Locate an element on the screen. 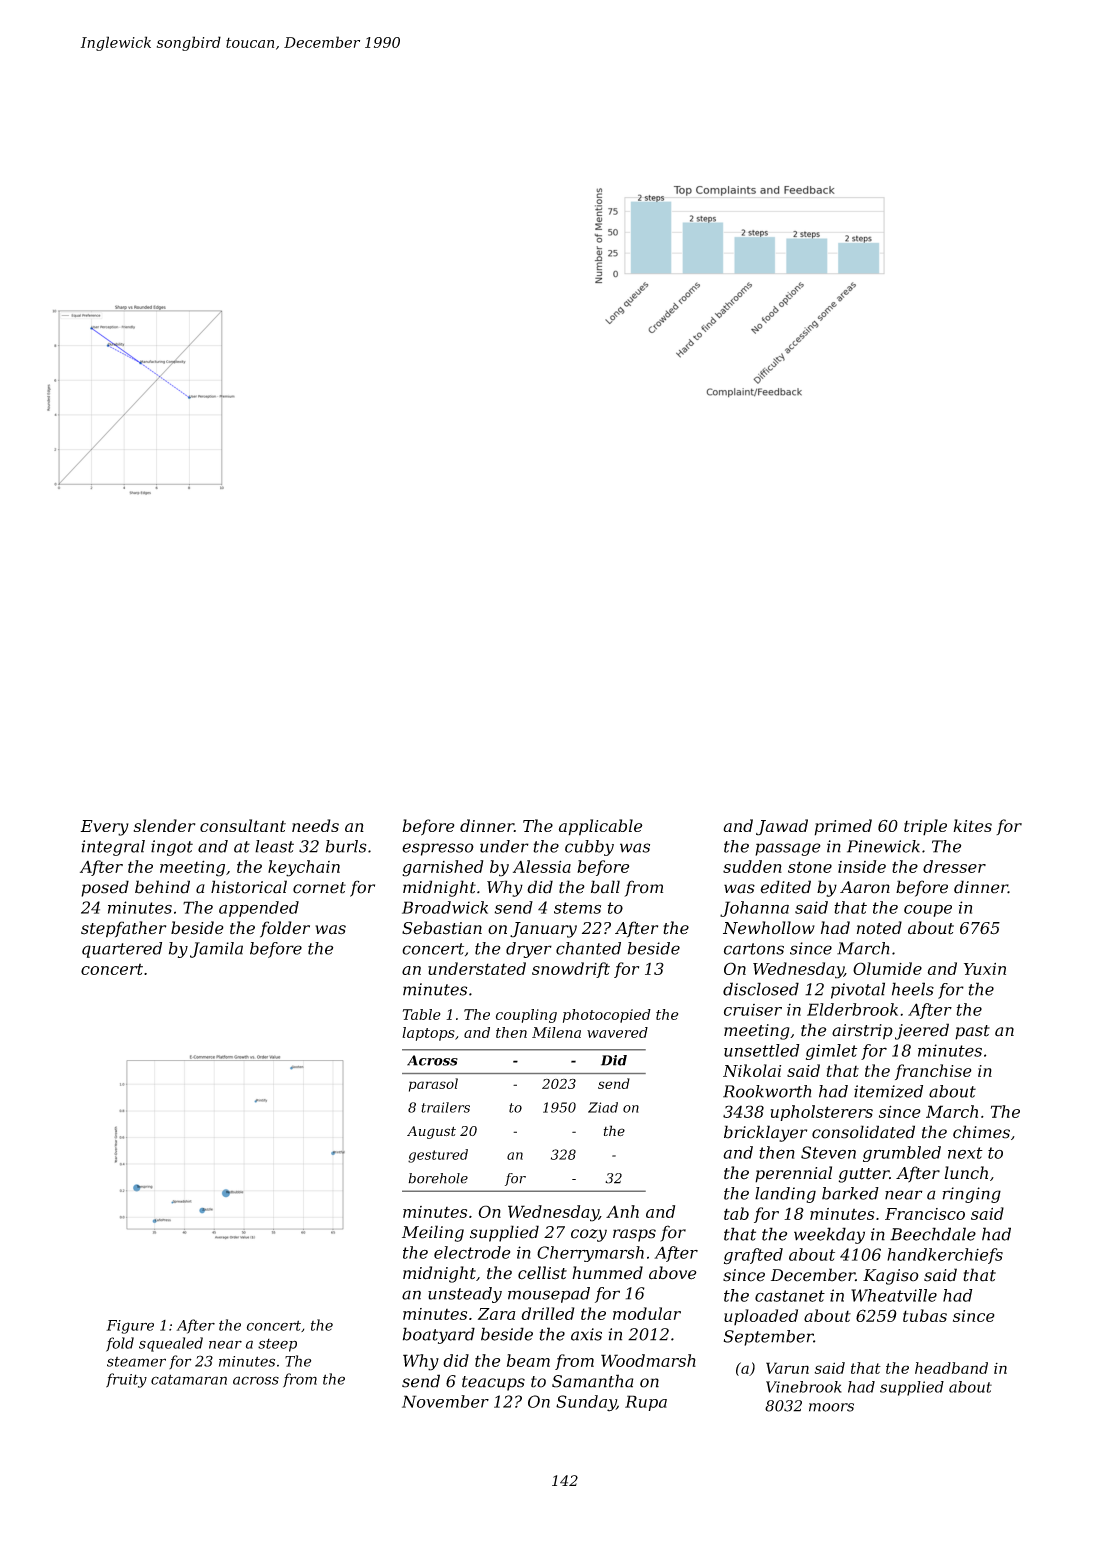 The width and height of the screenshot is (1102, 1559). applicable is located at coordinates (601, 827).
